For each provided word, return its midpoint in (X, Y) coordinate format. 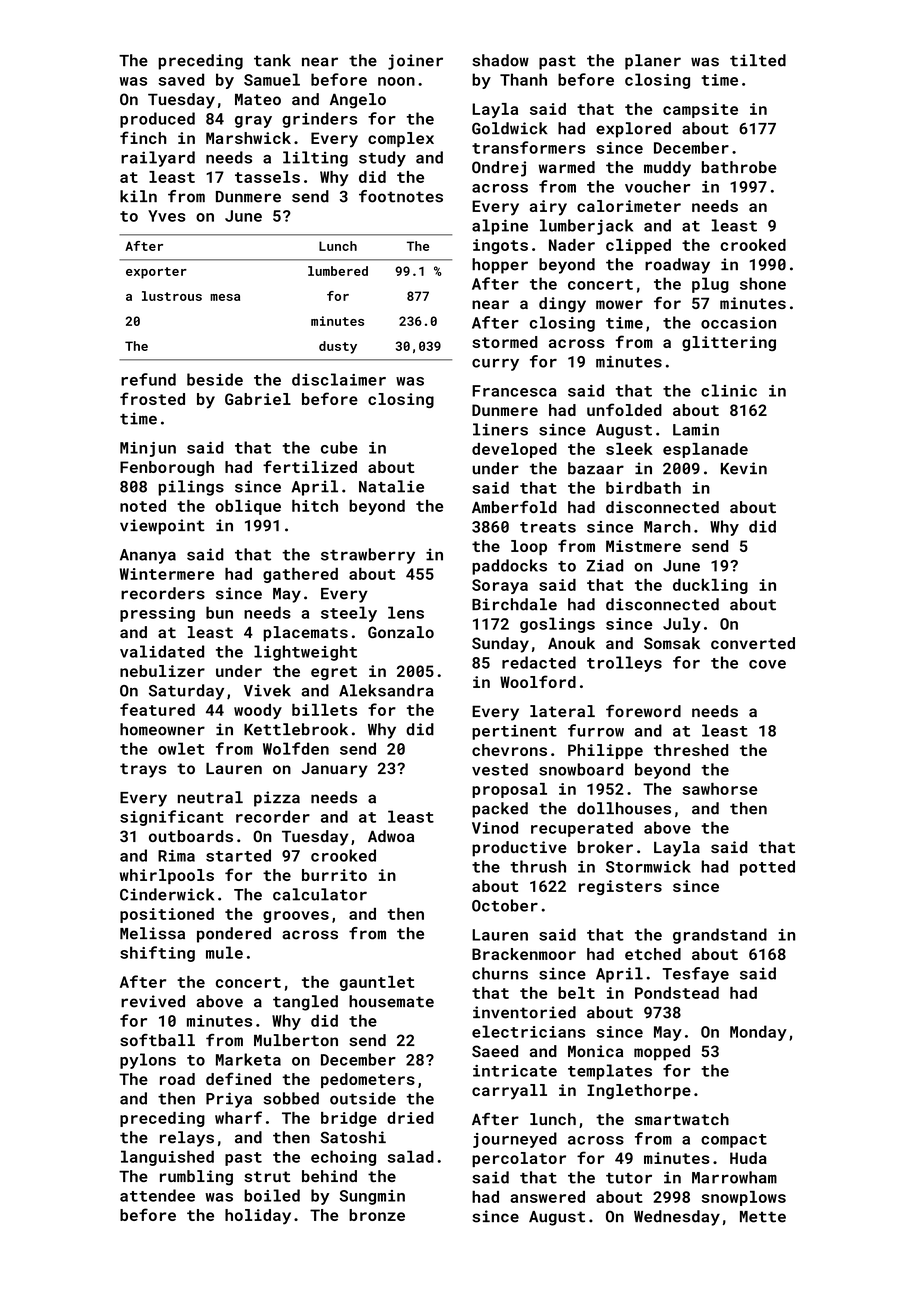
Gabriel (258, 399)
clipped (638, 246)
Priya (229, 1100)
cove (767, 664)
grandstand (720, 936)
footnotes (401, 196)
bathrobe (739, 167)
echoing (343, 1158)
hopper (500, 266)
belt (576, 993)
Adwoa (391, 836)
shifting (157, 954)
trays (143, 770)
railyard (158, 159)
